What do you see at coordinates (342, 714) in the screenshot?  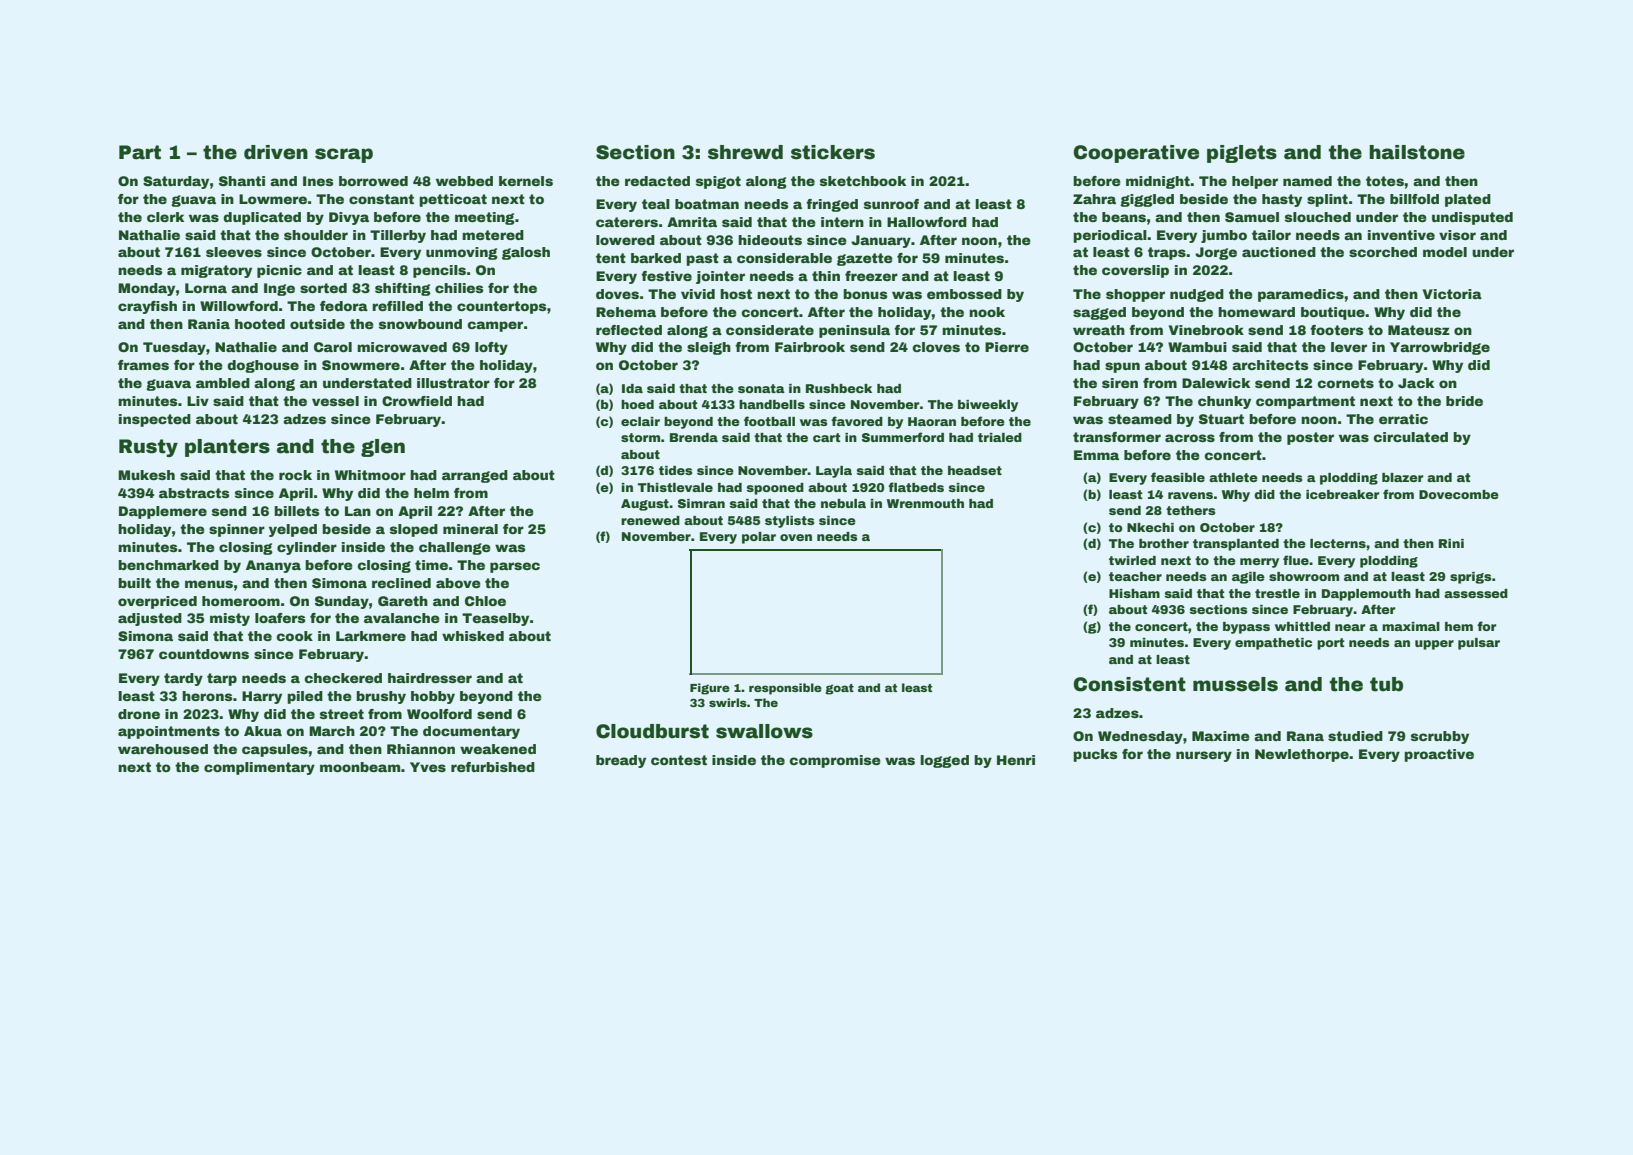 I see `street` at bounding box center [342, 714].
